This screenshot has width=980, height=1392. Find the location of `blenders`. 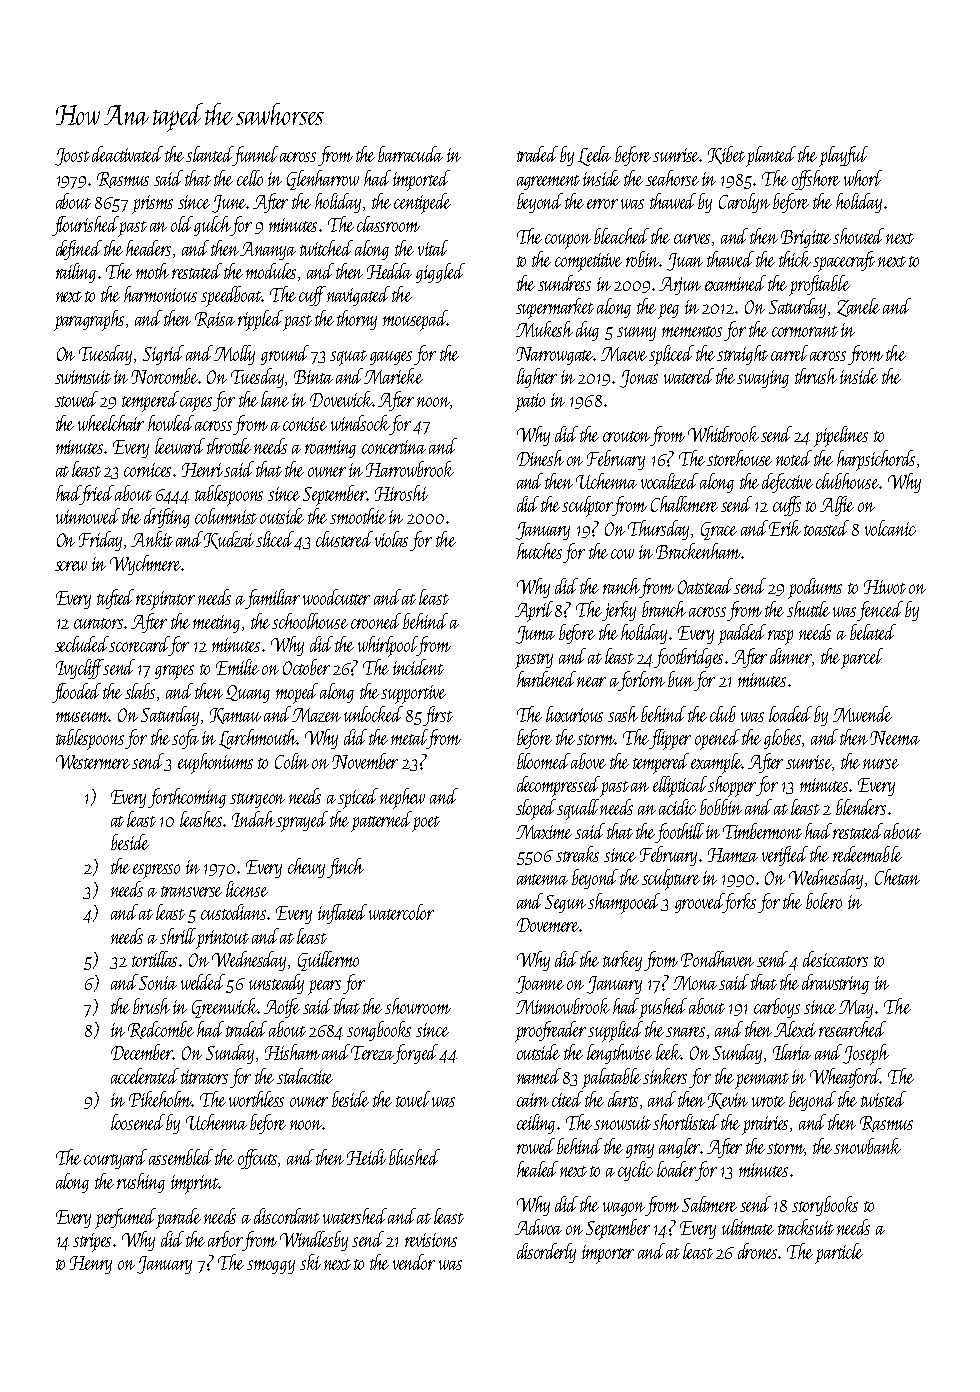

blenders is located at coordinates (861, 807).
